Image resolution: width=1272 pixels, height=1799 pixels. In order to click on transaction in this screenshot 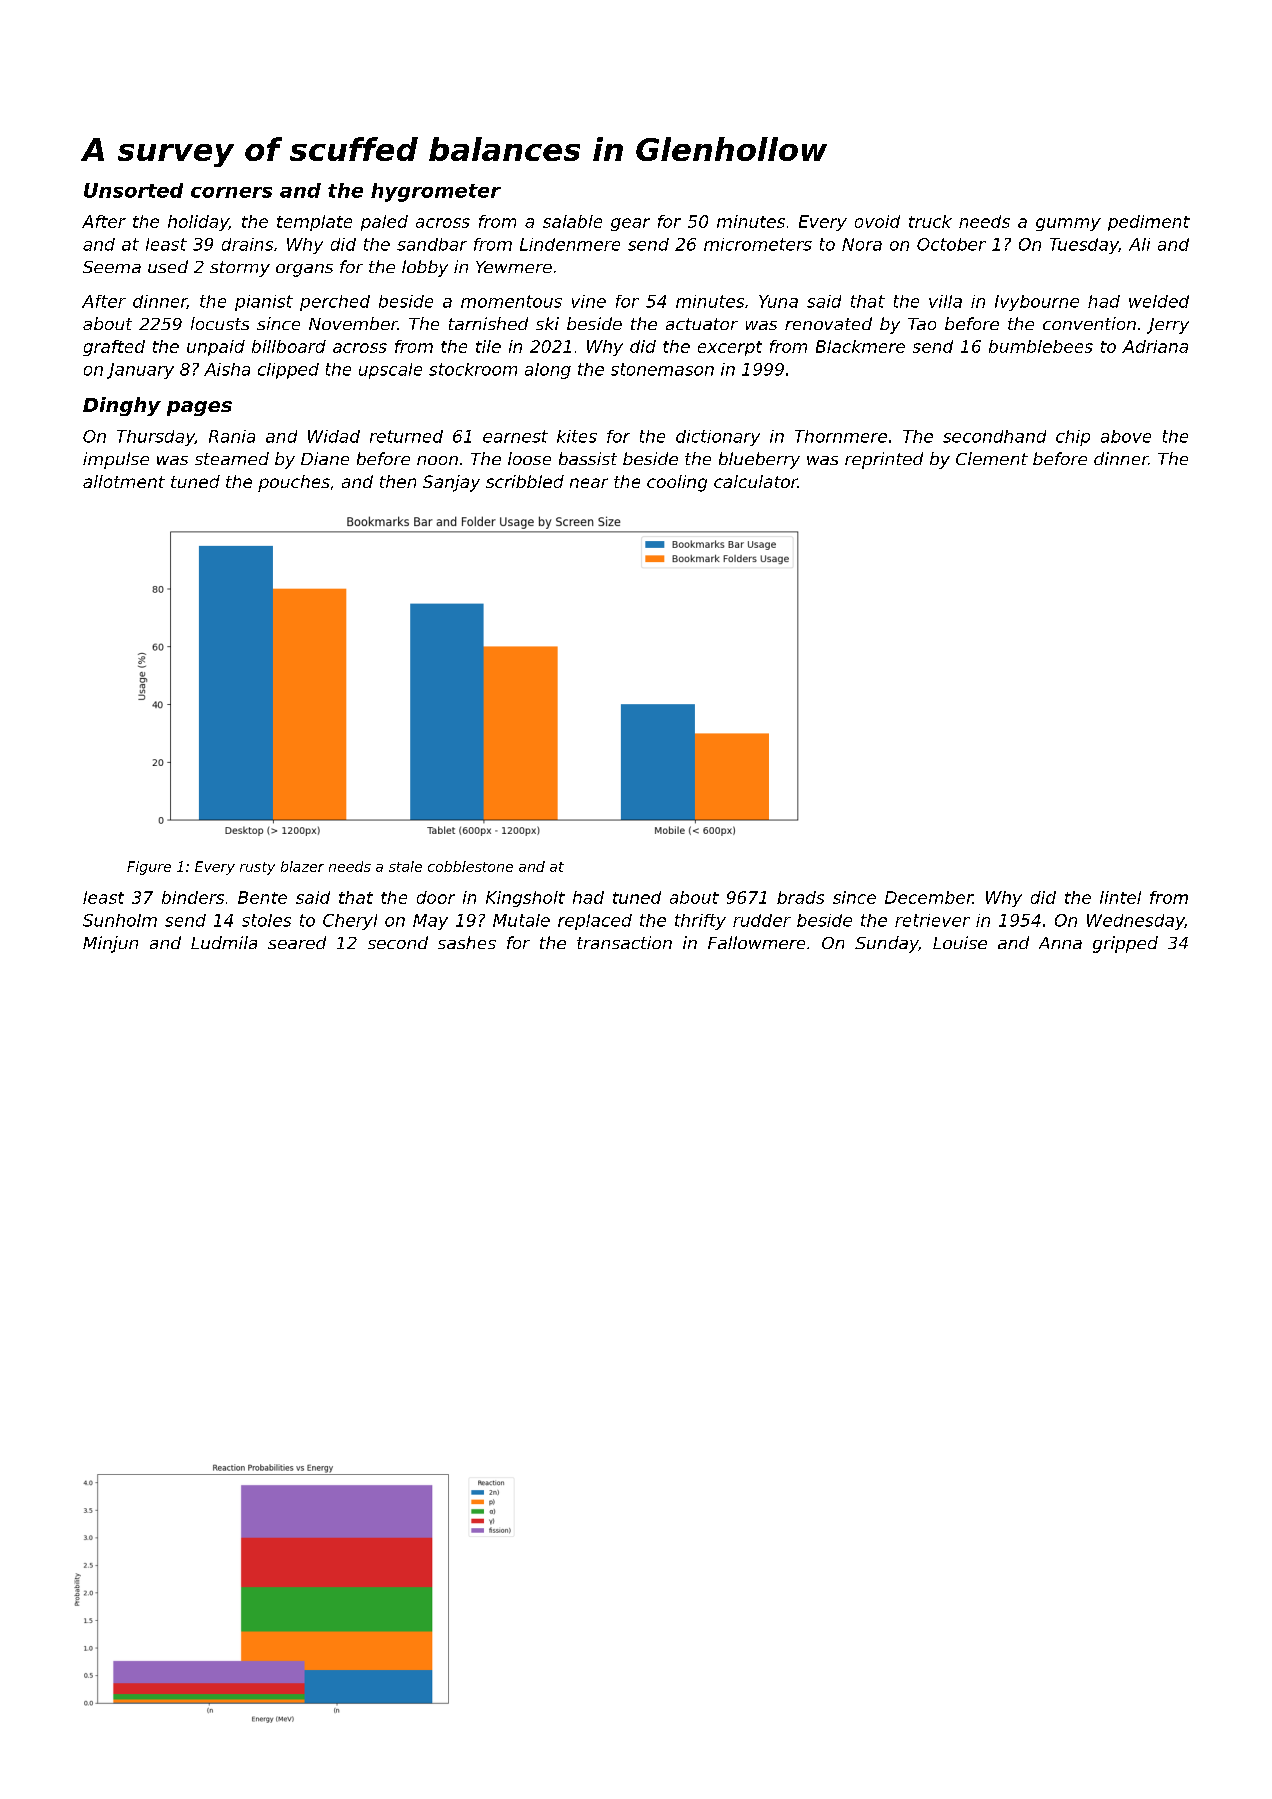, I will do `click(624, 942)`.
